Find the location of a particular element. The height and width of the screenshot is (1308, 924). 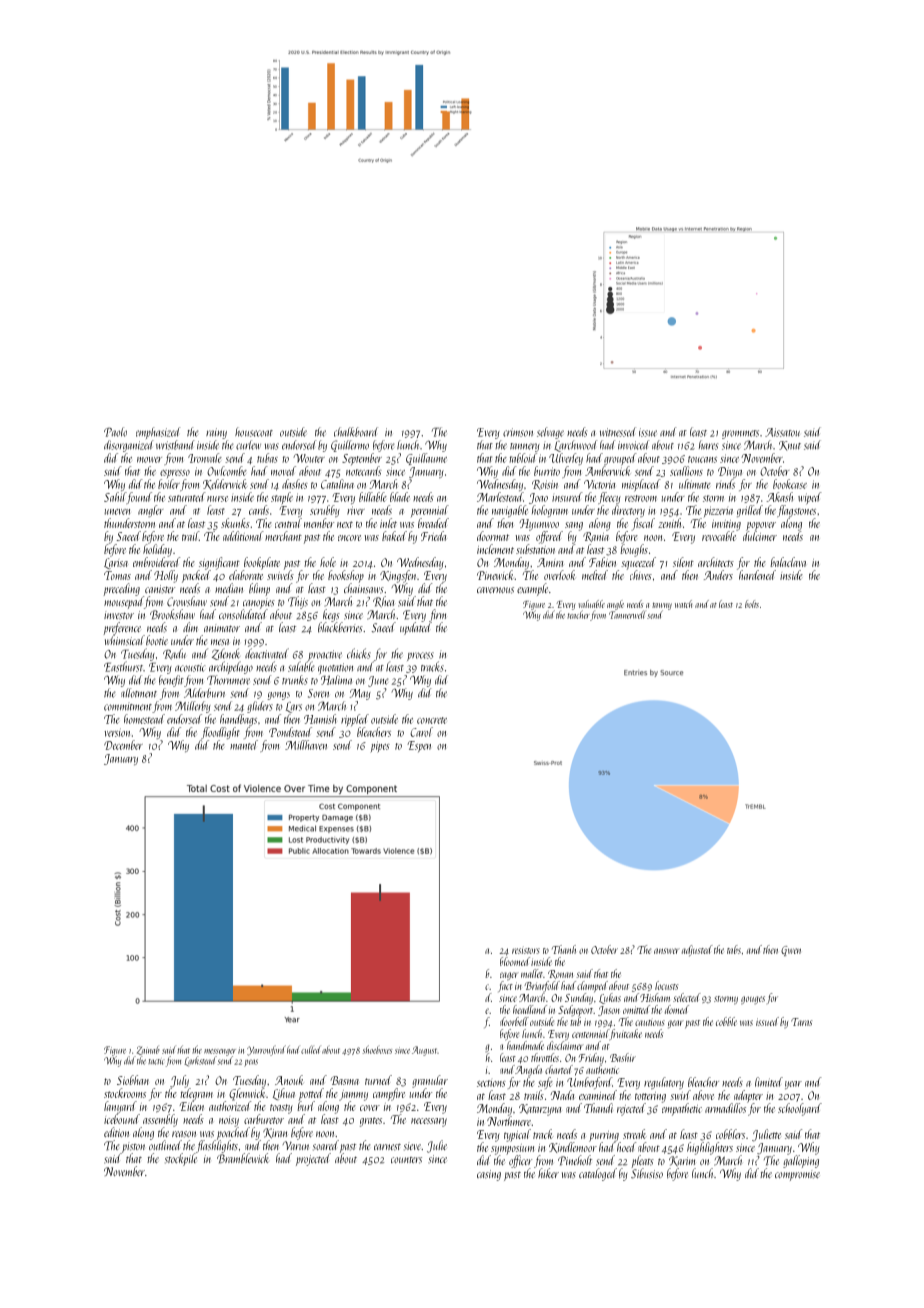

mantel is located at coordinates (244, 745).
